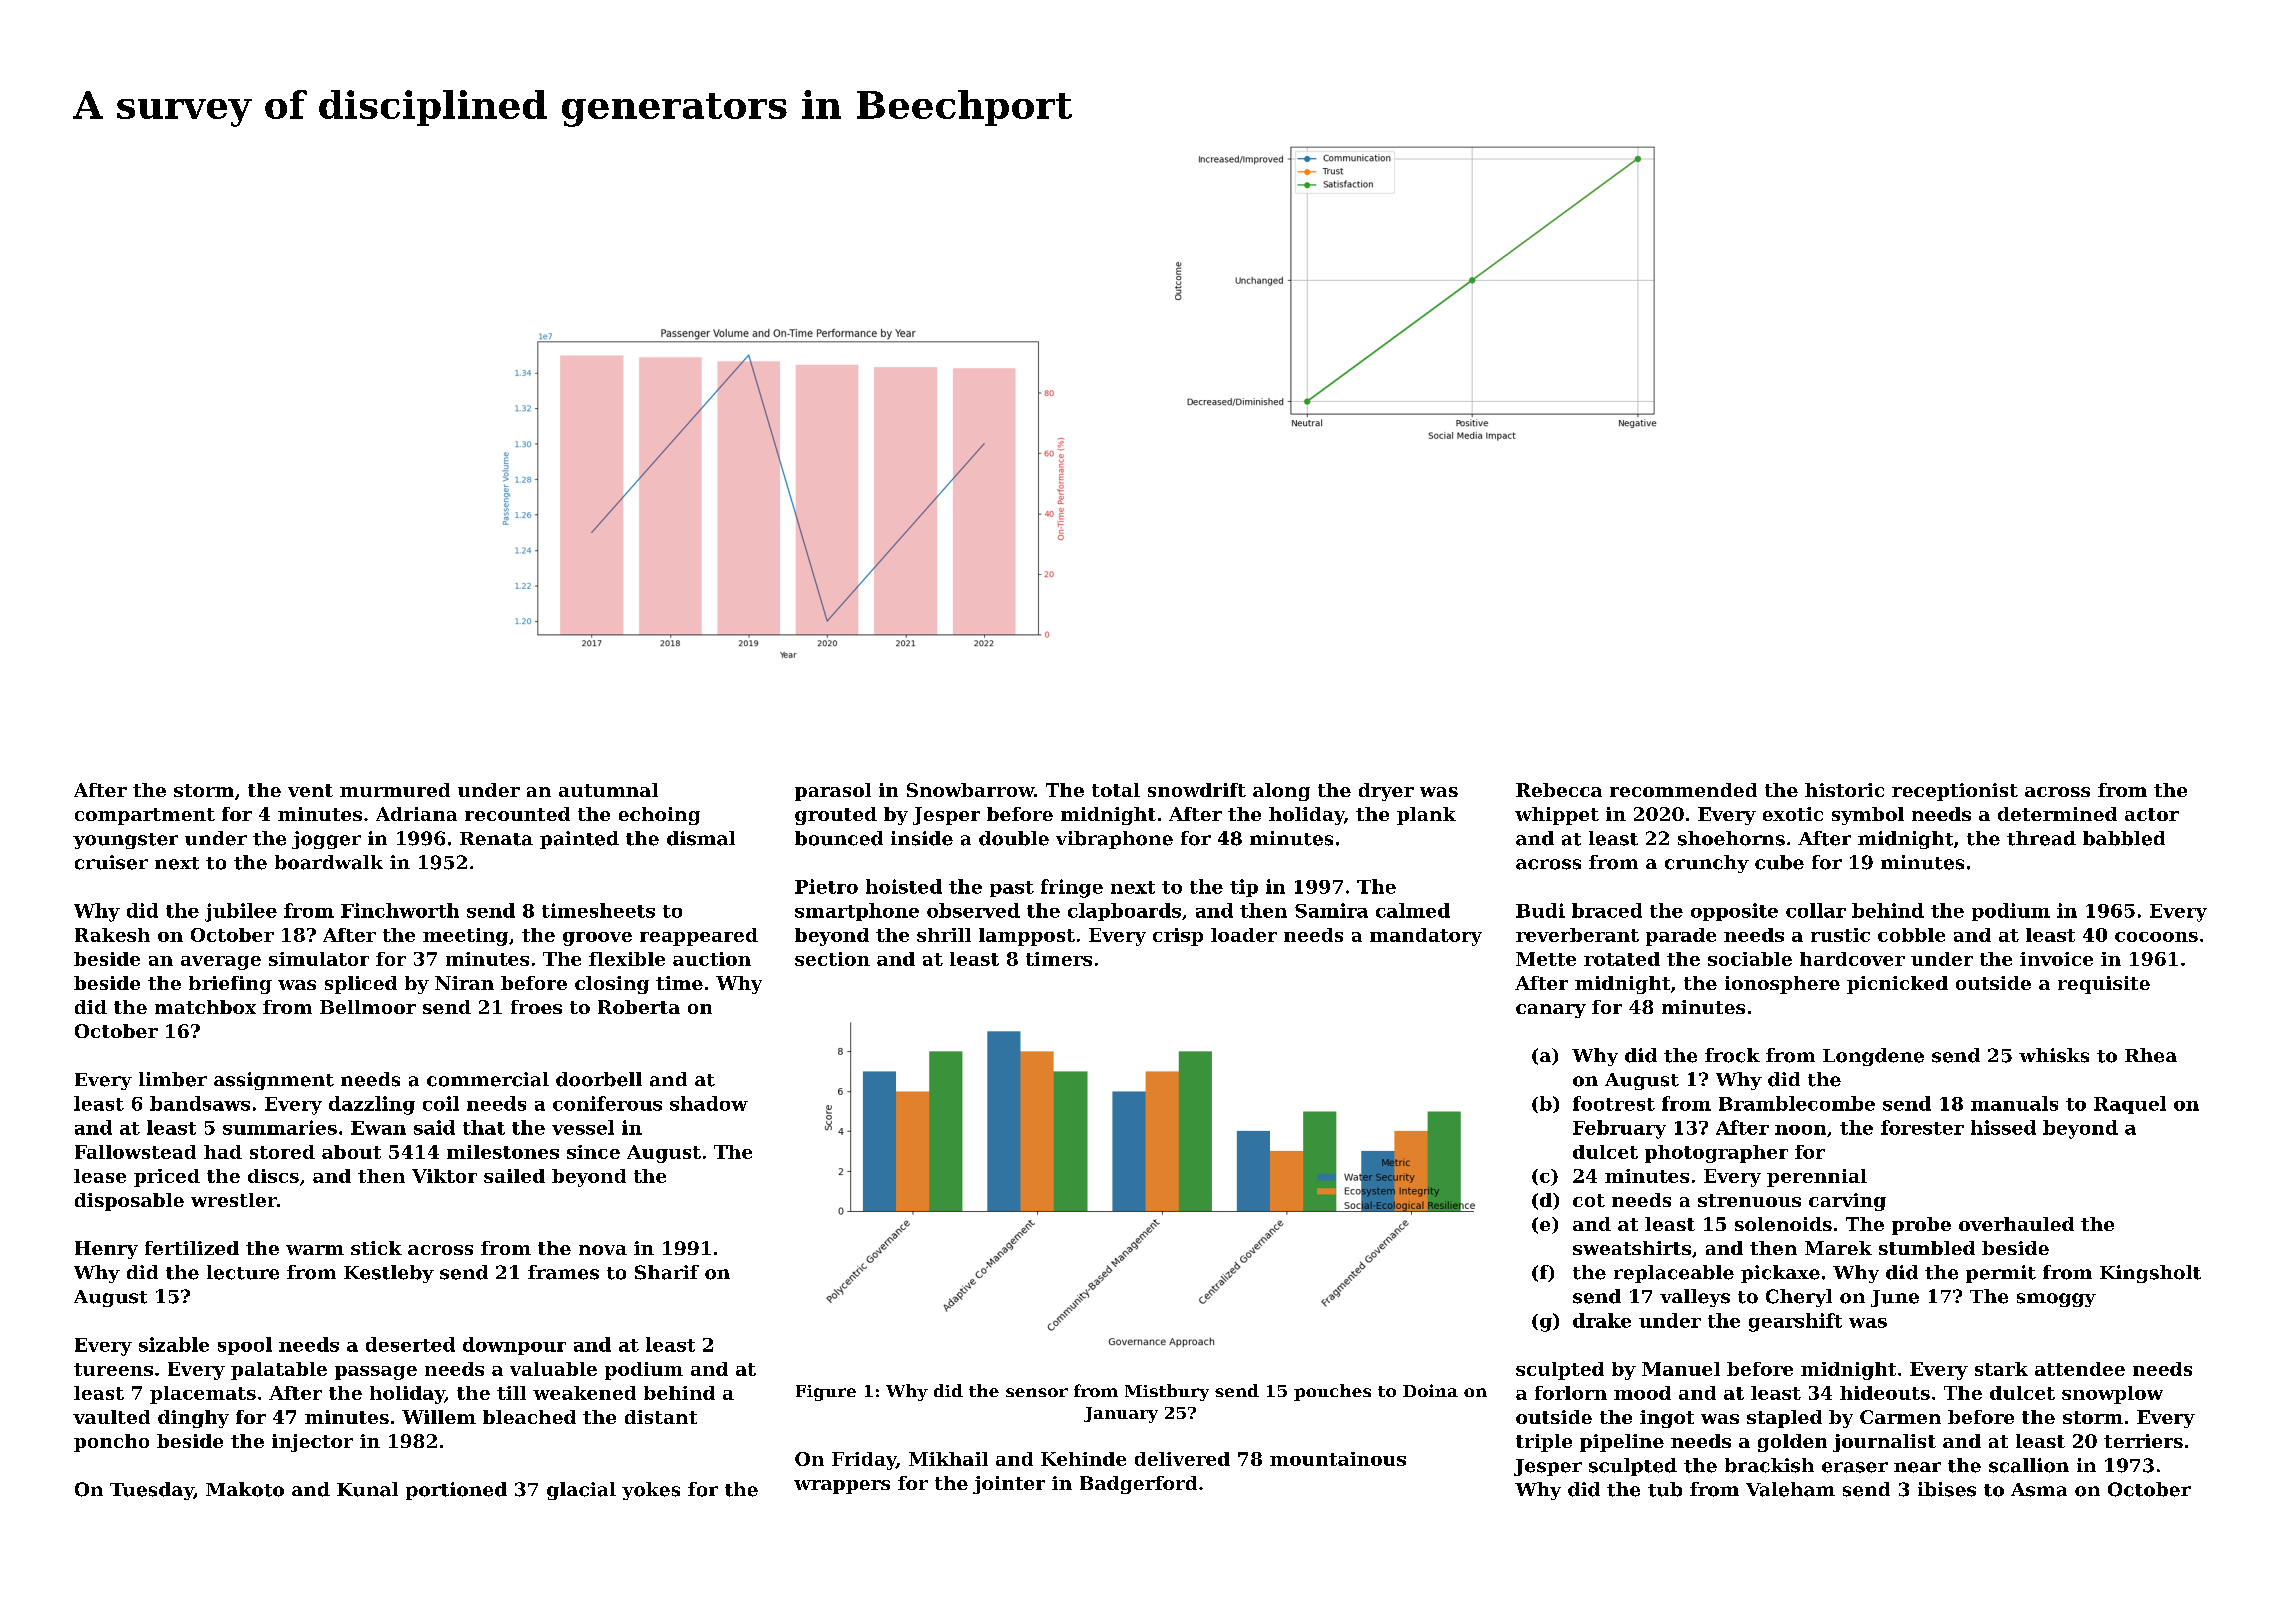 This page has height=1614, width=2282. I want to click on froes, so click(536, 1007).
